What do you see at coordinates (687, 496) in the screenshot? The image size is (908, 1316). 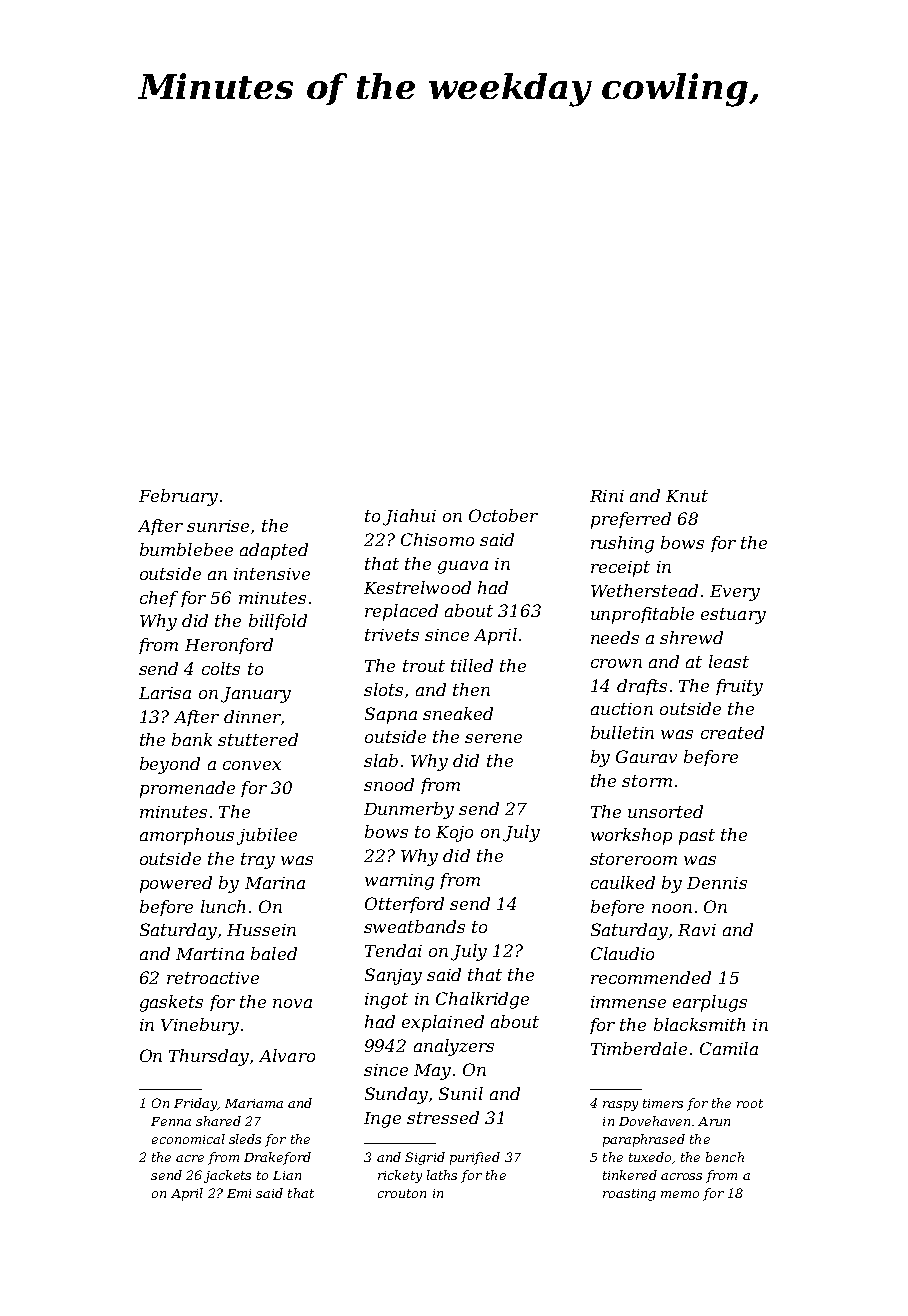 I see `Knut` at bounding box center [687, 496].
